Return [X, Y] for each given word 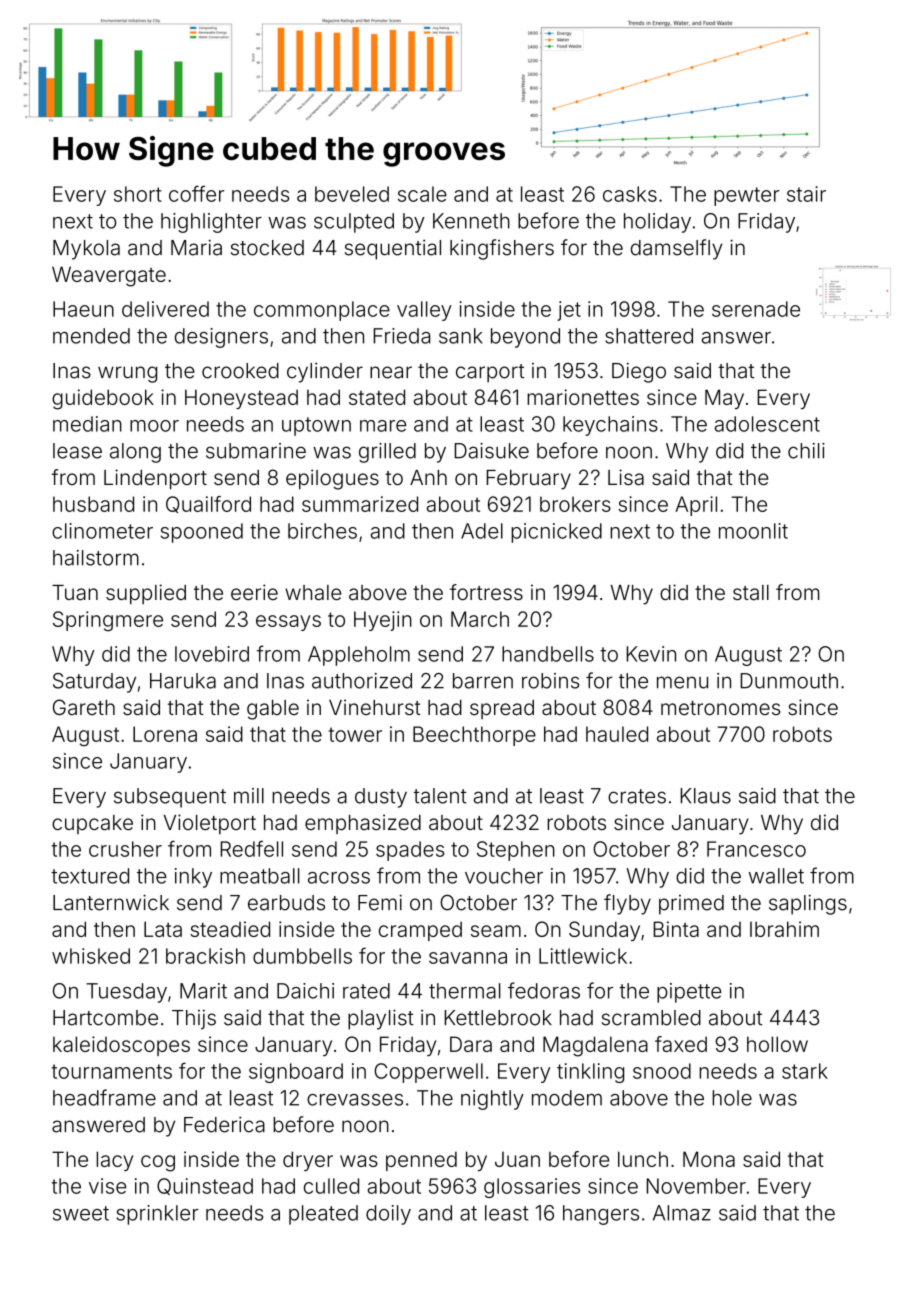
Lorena [165, 734]
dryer [308, 1161]
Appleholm [359, 656]
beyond [525, 338]
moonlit [753, 531]
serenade [756, 309]
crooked [240, 371]
